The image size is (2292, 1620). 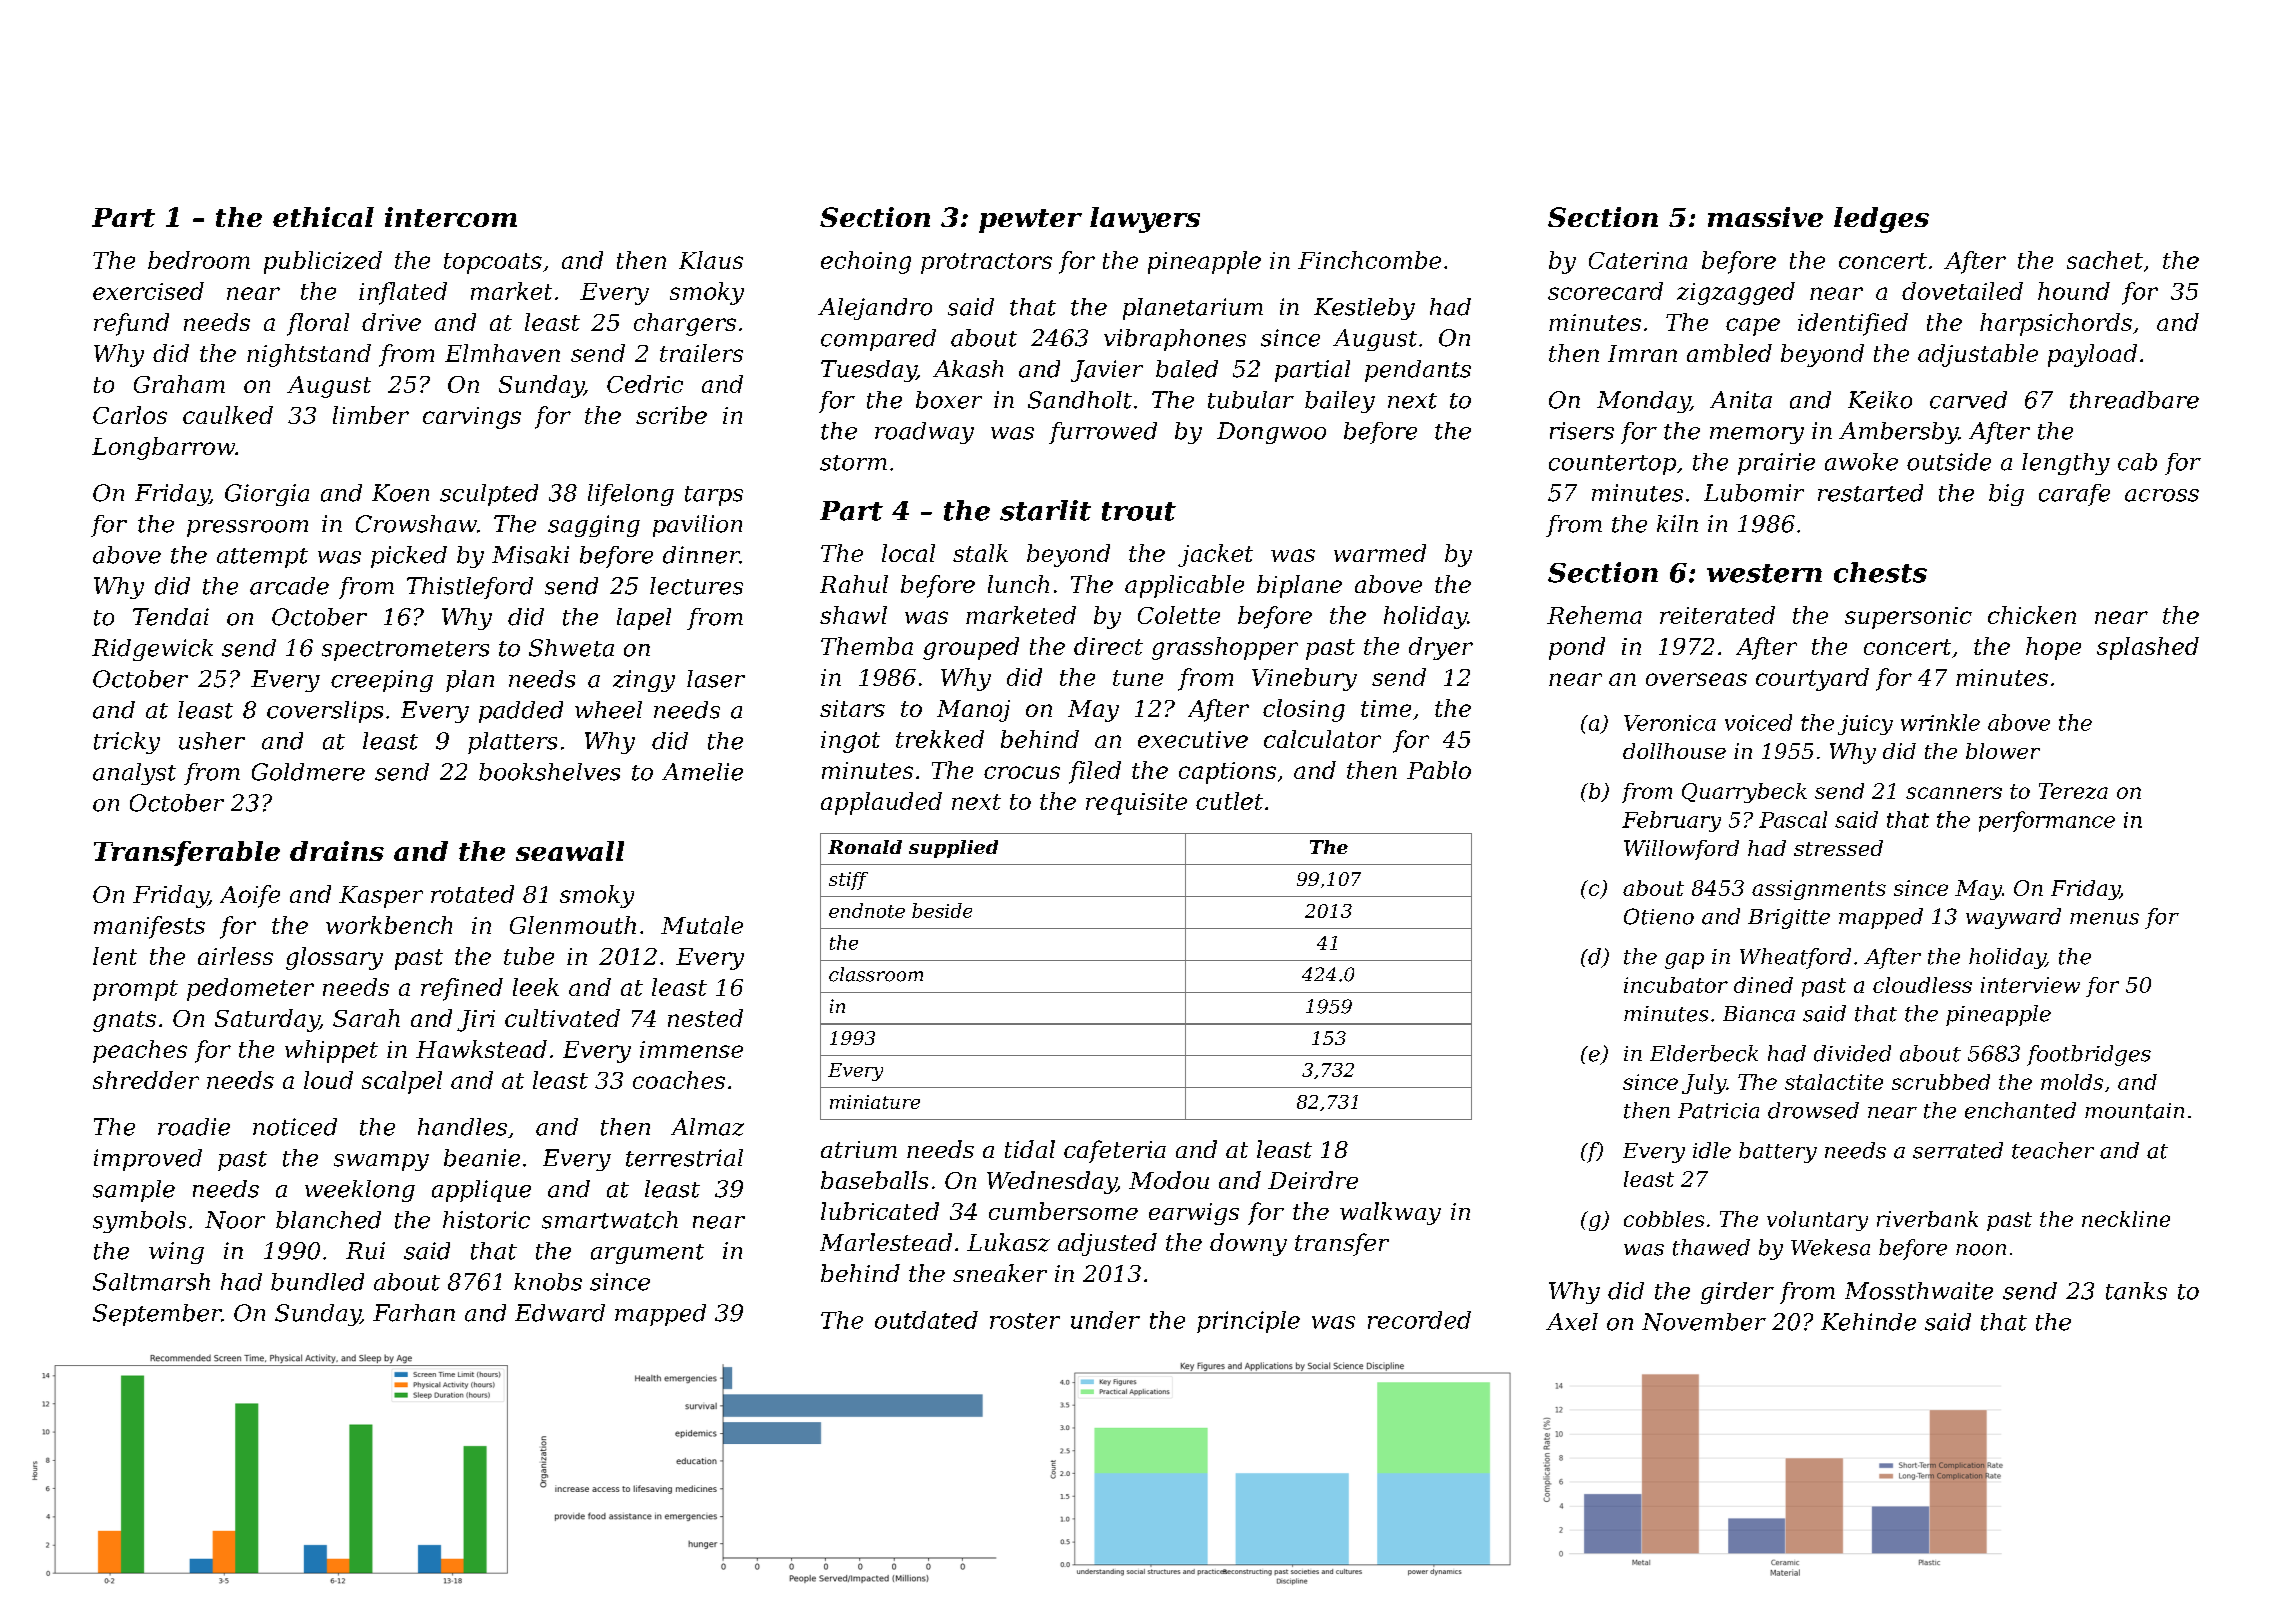 I want to click on handles, so click(x=462, y=1127).
